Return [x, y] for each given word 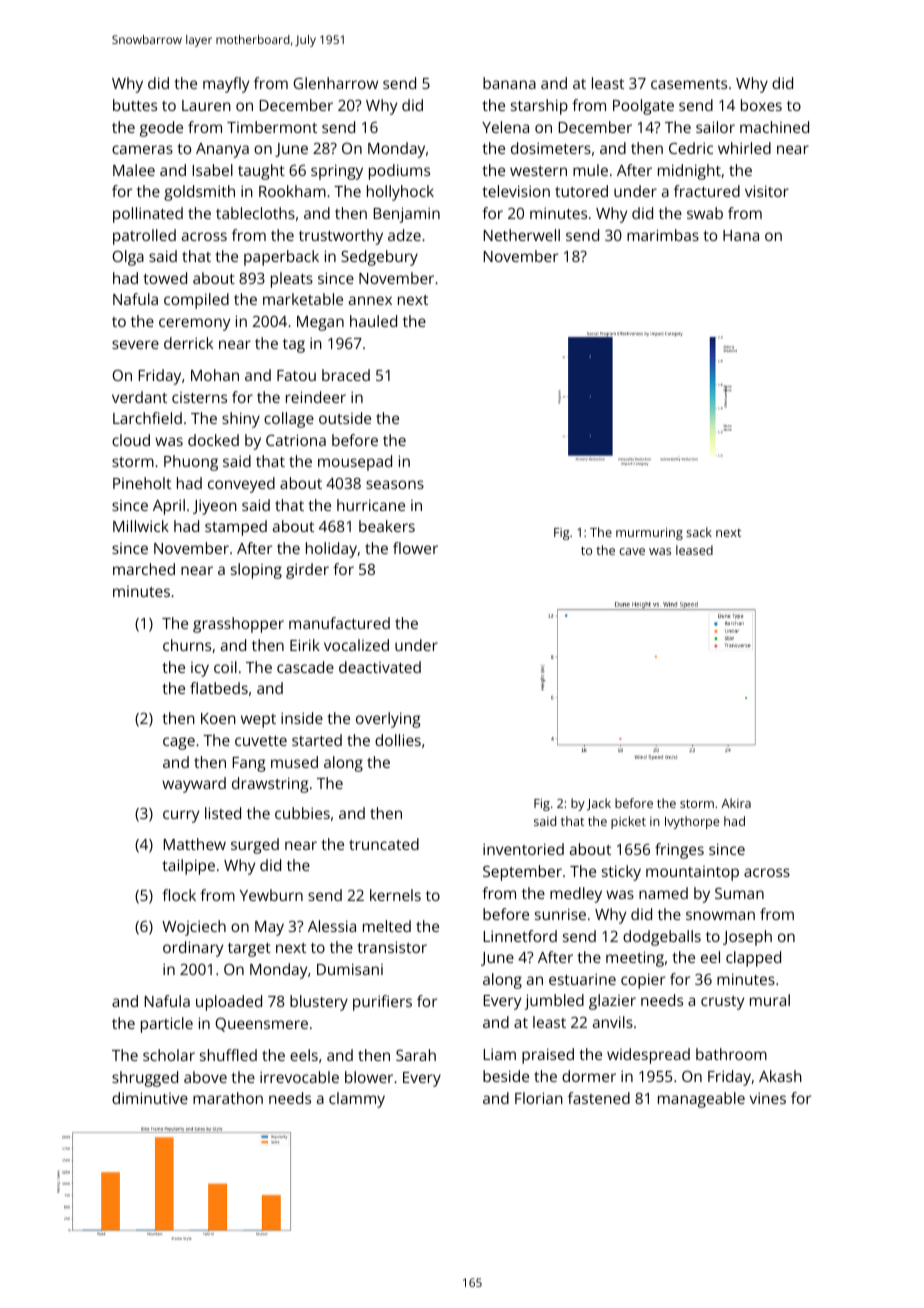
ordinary [193, 949]
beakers [387, 526]
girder [307, 571]
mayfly [226, 85]
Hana [741, 235]
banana [509, 83]
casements [689, 84]
